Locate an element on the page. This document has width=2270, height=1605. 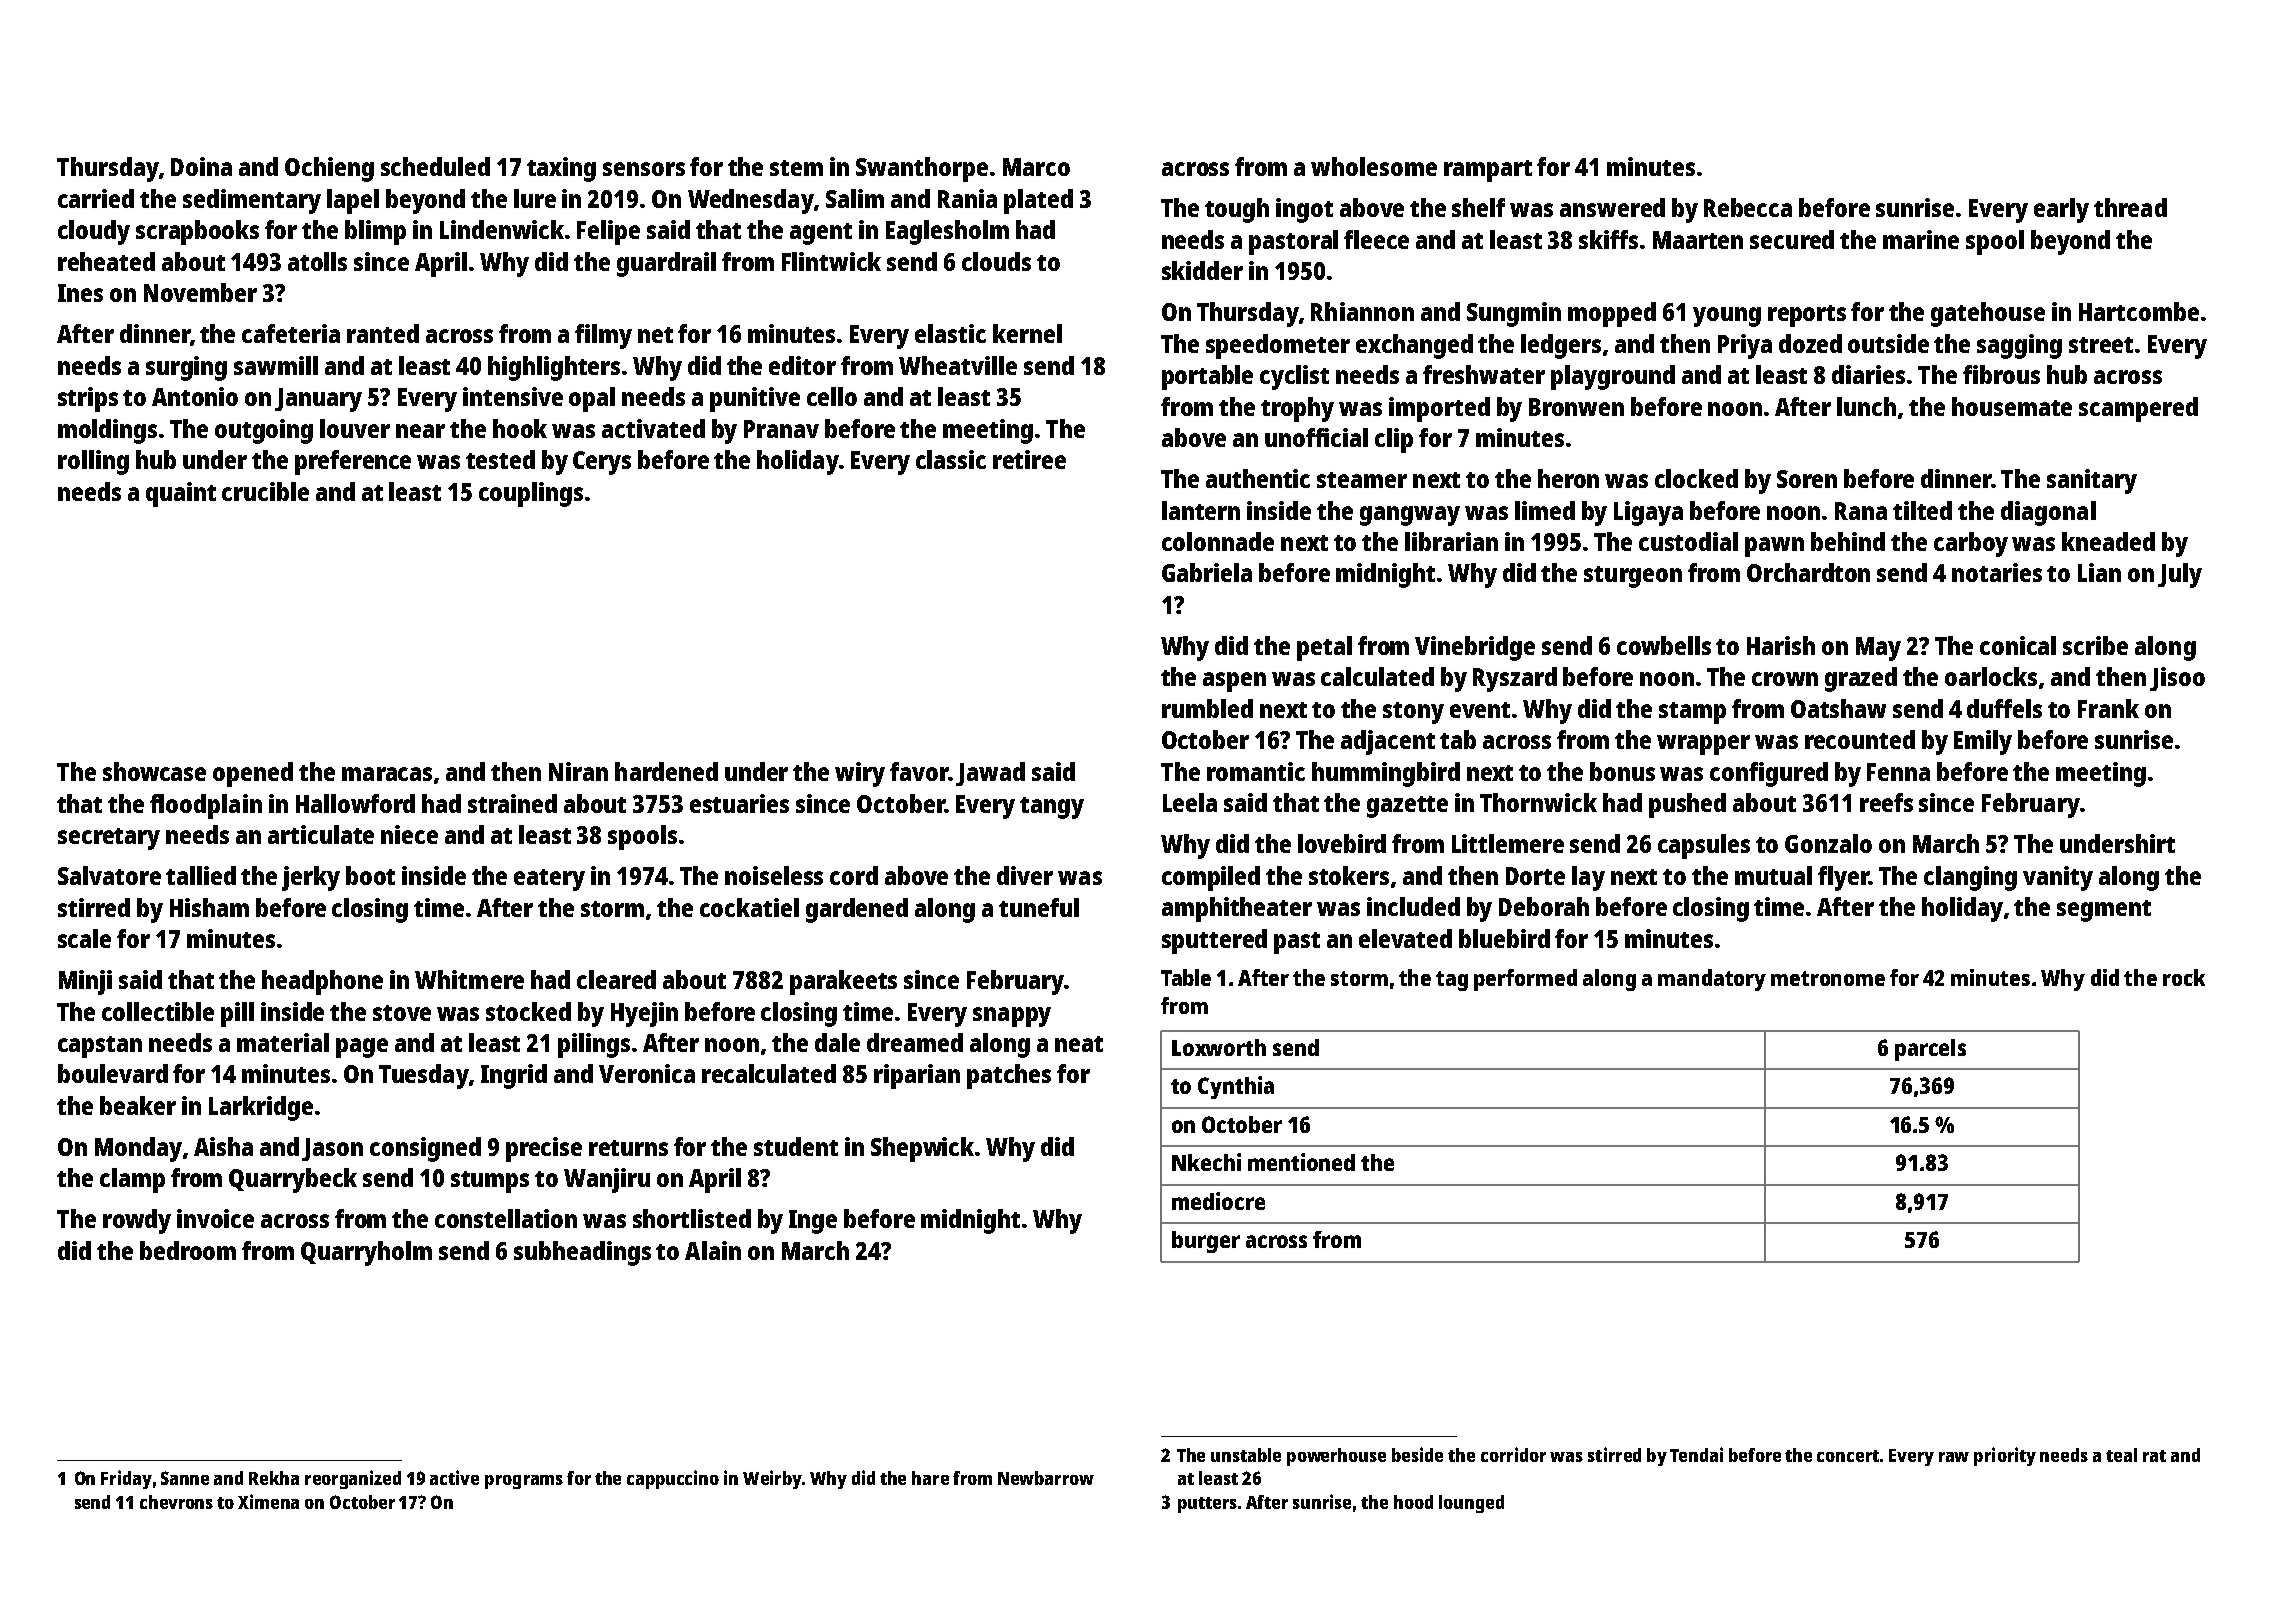
quaint is located at coordinates (181, 494).
